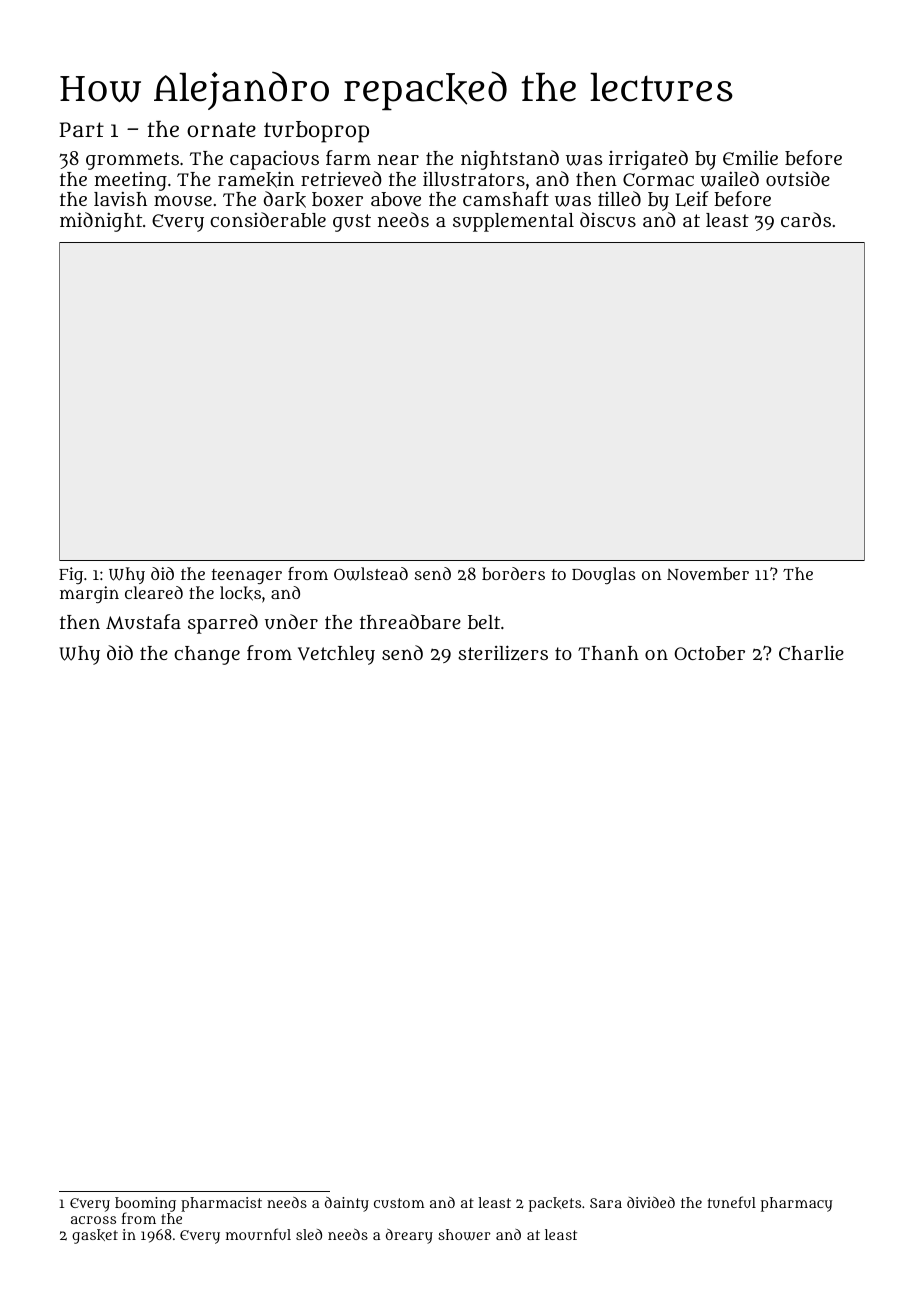 This page has height=1308, width=924. What do you see at coordinates (513, 222) in the page?
I see `supplemental` at bounding box center [513, 222].
